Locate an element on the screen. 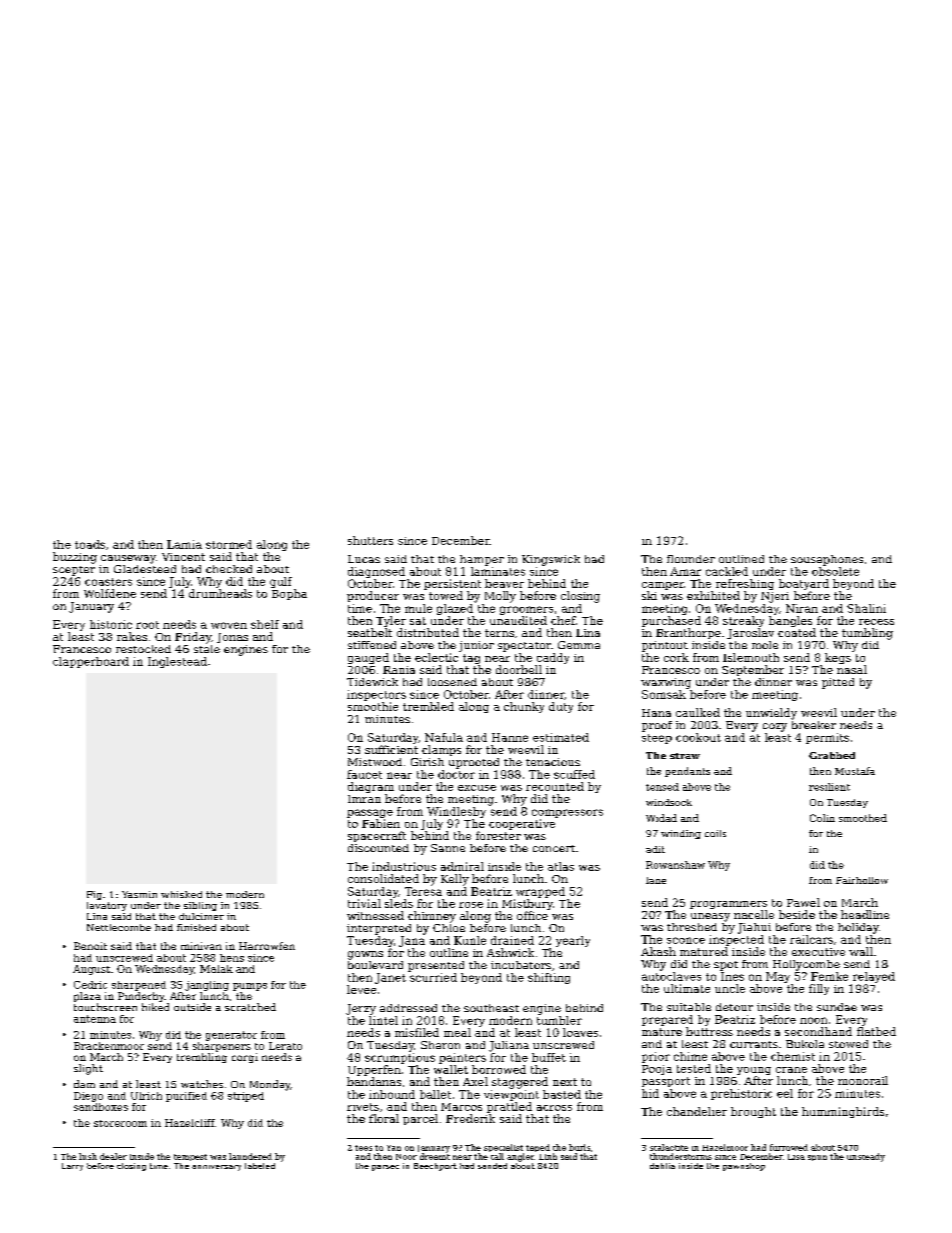  Lamia is located at coordinates (184, 544).
